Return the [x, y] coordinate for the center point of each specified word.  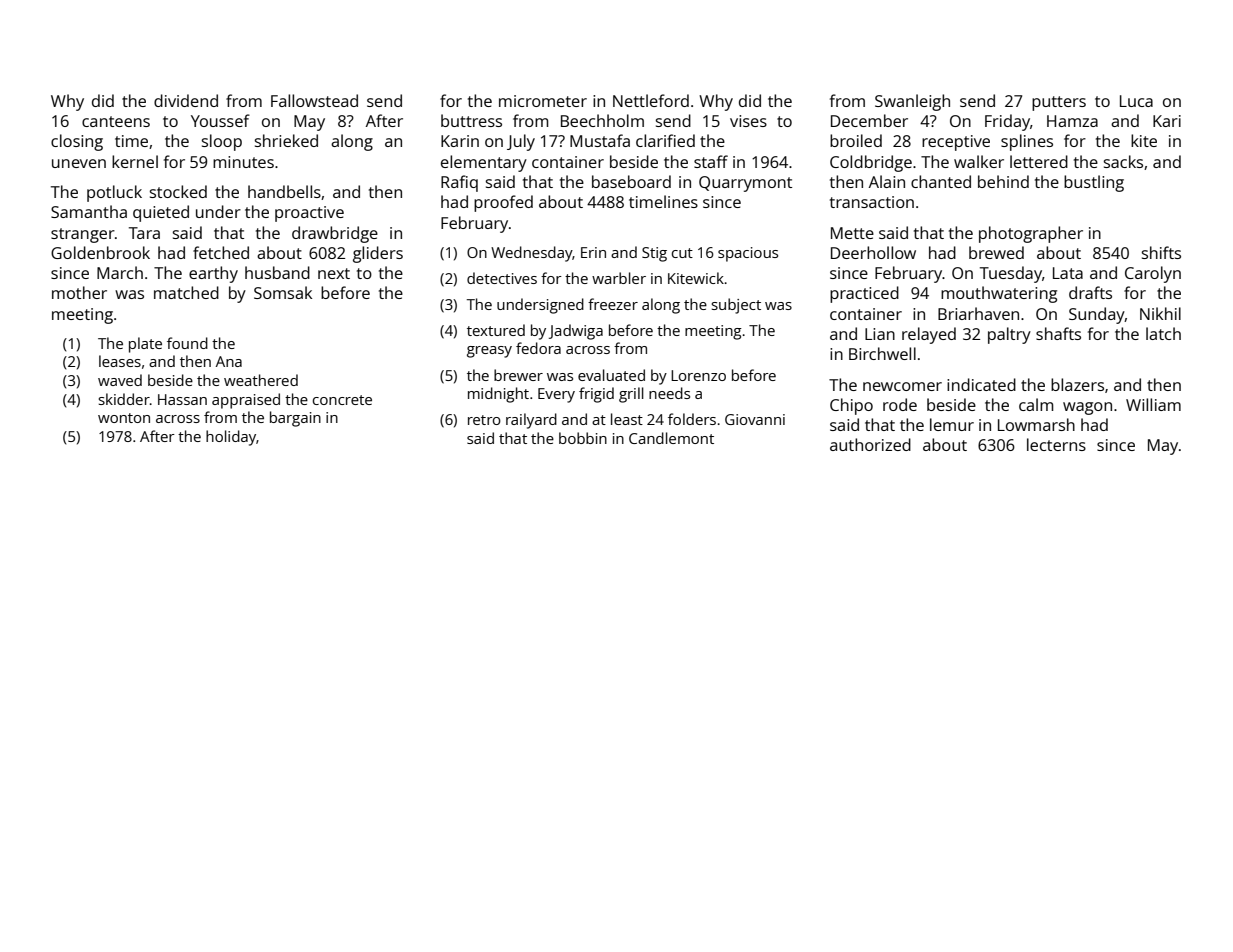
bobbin [583, 438]
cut [682, 253]
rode [900, 404]
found [187, 343]
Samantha [89, 211]
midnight [498, 395]
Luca [1136, 101]
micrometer [543, 101]
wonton [124, 418]
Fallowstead [314, 100]
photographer [1031, 234]
